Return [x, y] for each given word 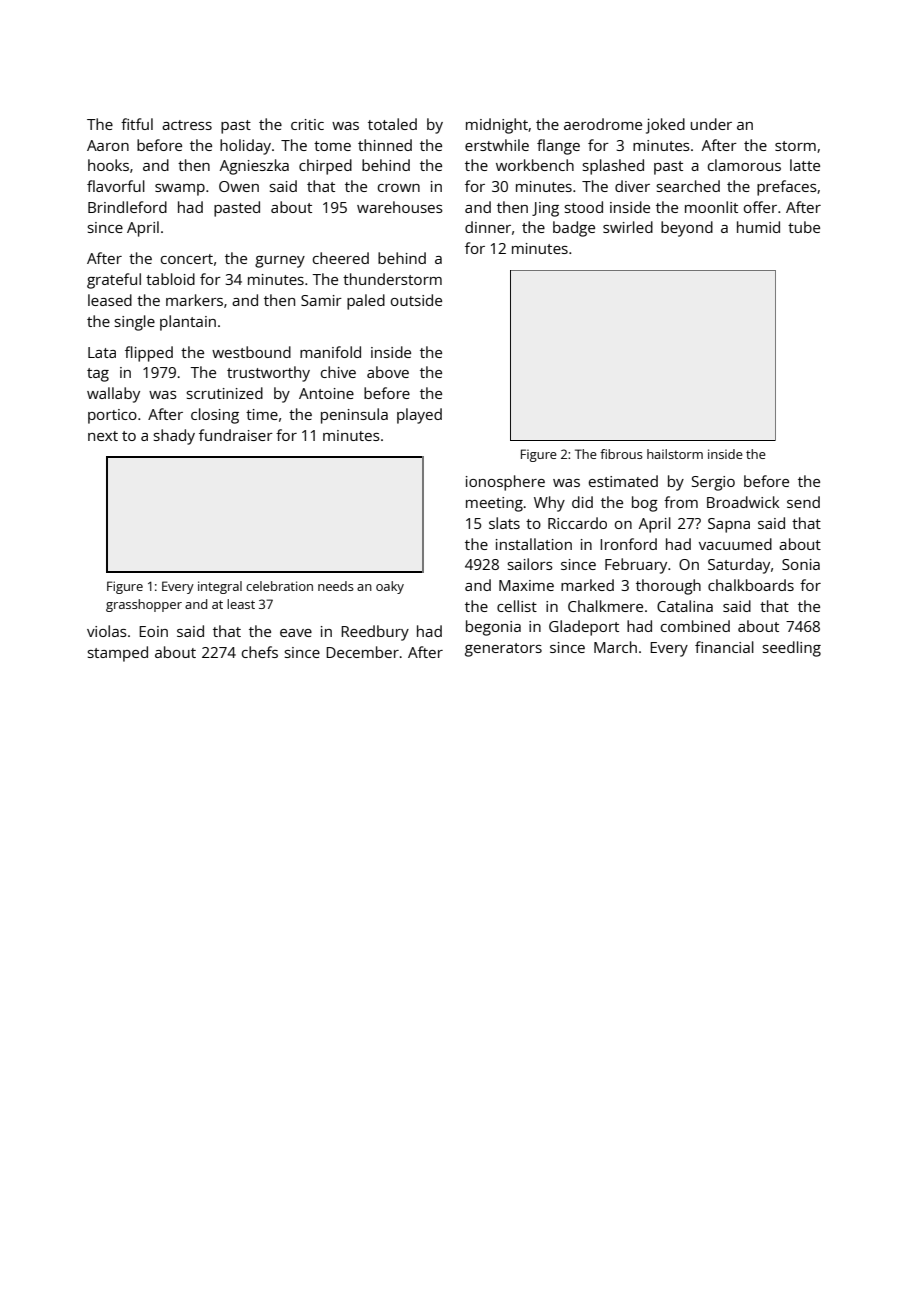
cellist [517, 606]
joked [665, 126]
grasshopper [144, 605]
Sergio [713, 483]
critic [307, 124]
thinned [385, 145]
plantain [188, 323]
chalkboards [751, 585]
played [419, 416]
